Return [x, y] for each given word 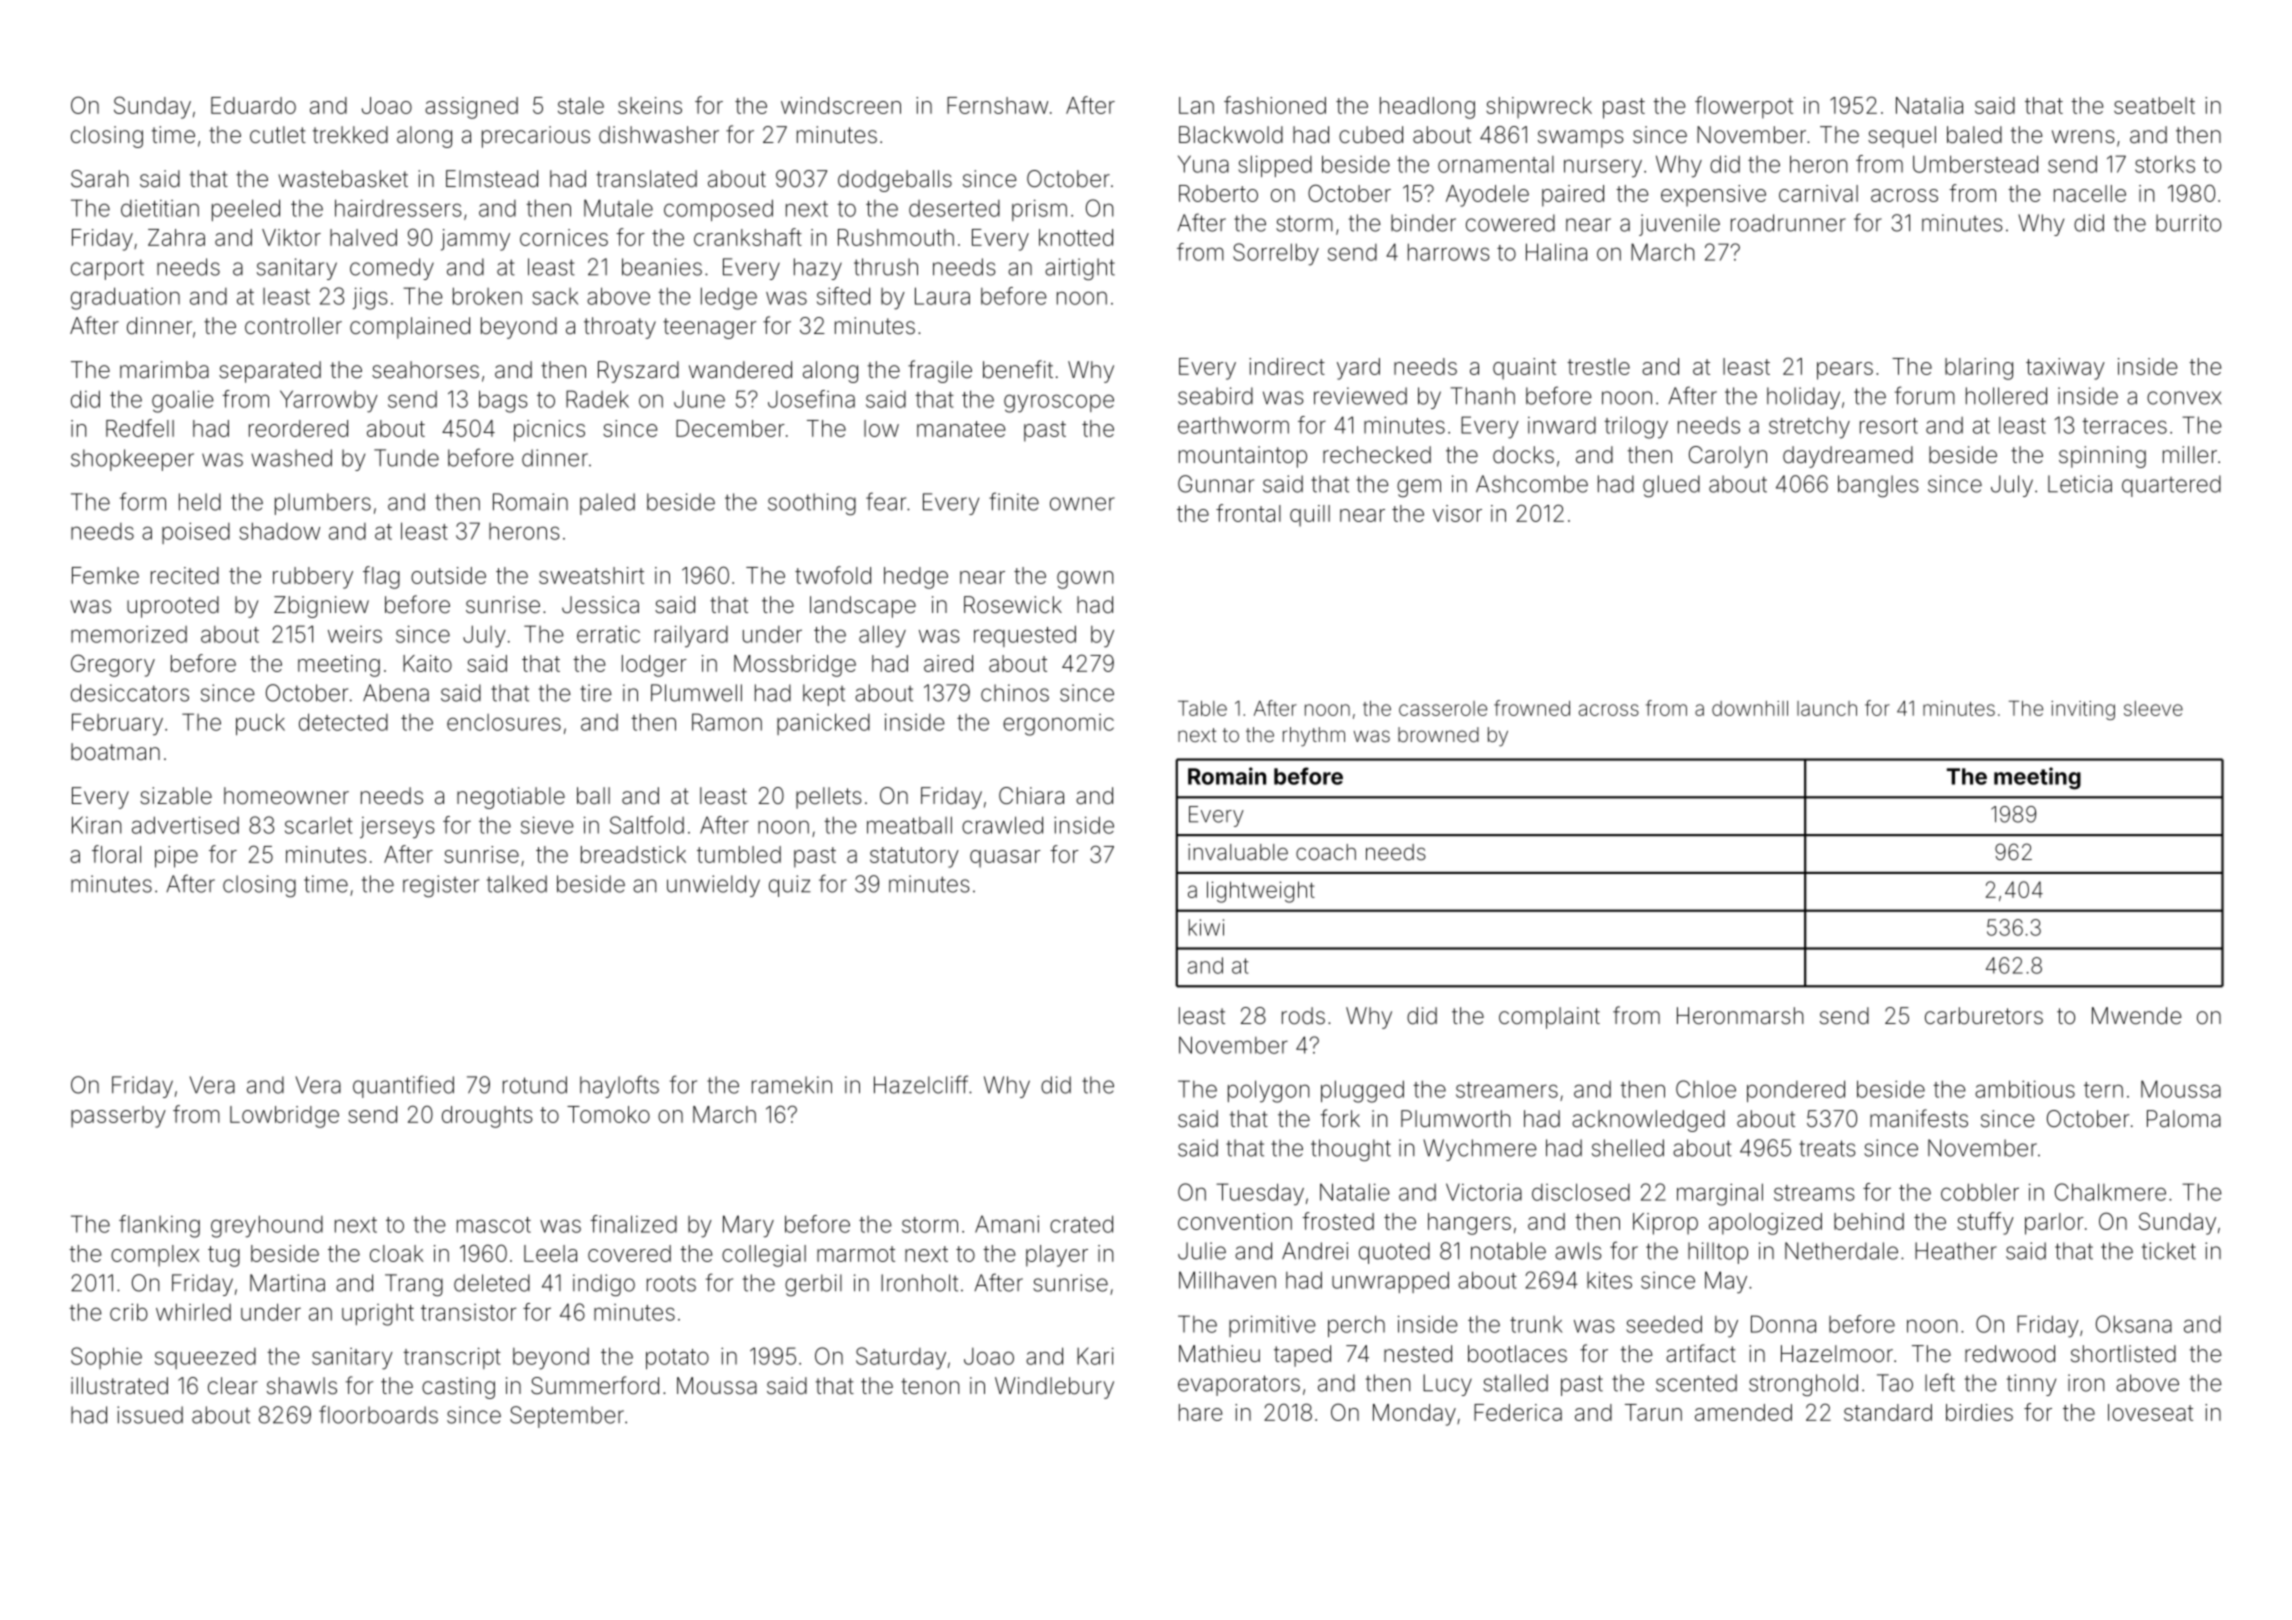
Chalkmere [2110, 1192]
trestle [1598, 366]
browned [1438, 734]
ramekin [792, 1085]
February [117, 724]
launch [1827, 708]
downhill [1750, 708]
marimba [164, 370]
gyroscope [1059, 403]
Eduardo [253, 105]
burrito [2188, 223]
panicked [823, 724]
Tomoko [608, 1114]
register [441, 886]
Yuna [1203, 164]
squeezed [205, 1358]
